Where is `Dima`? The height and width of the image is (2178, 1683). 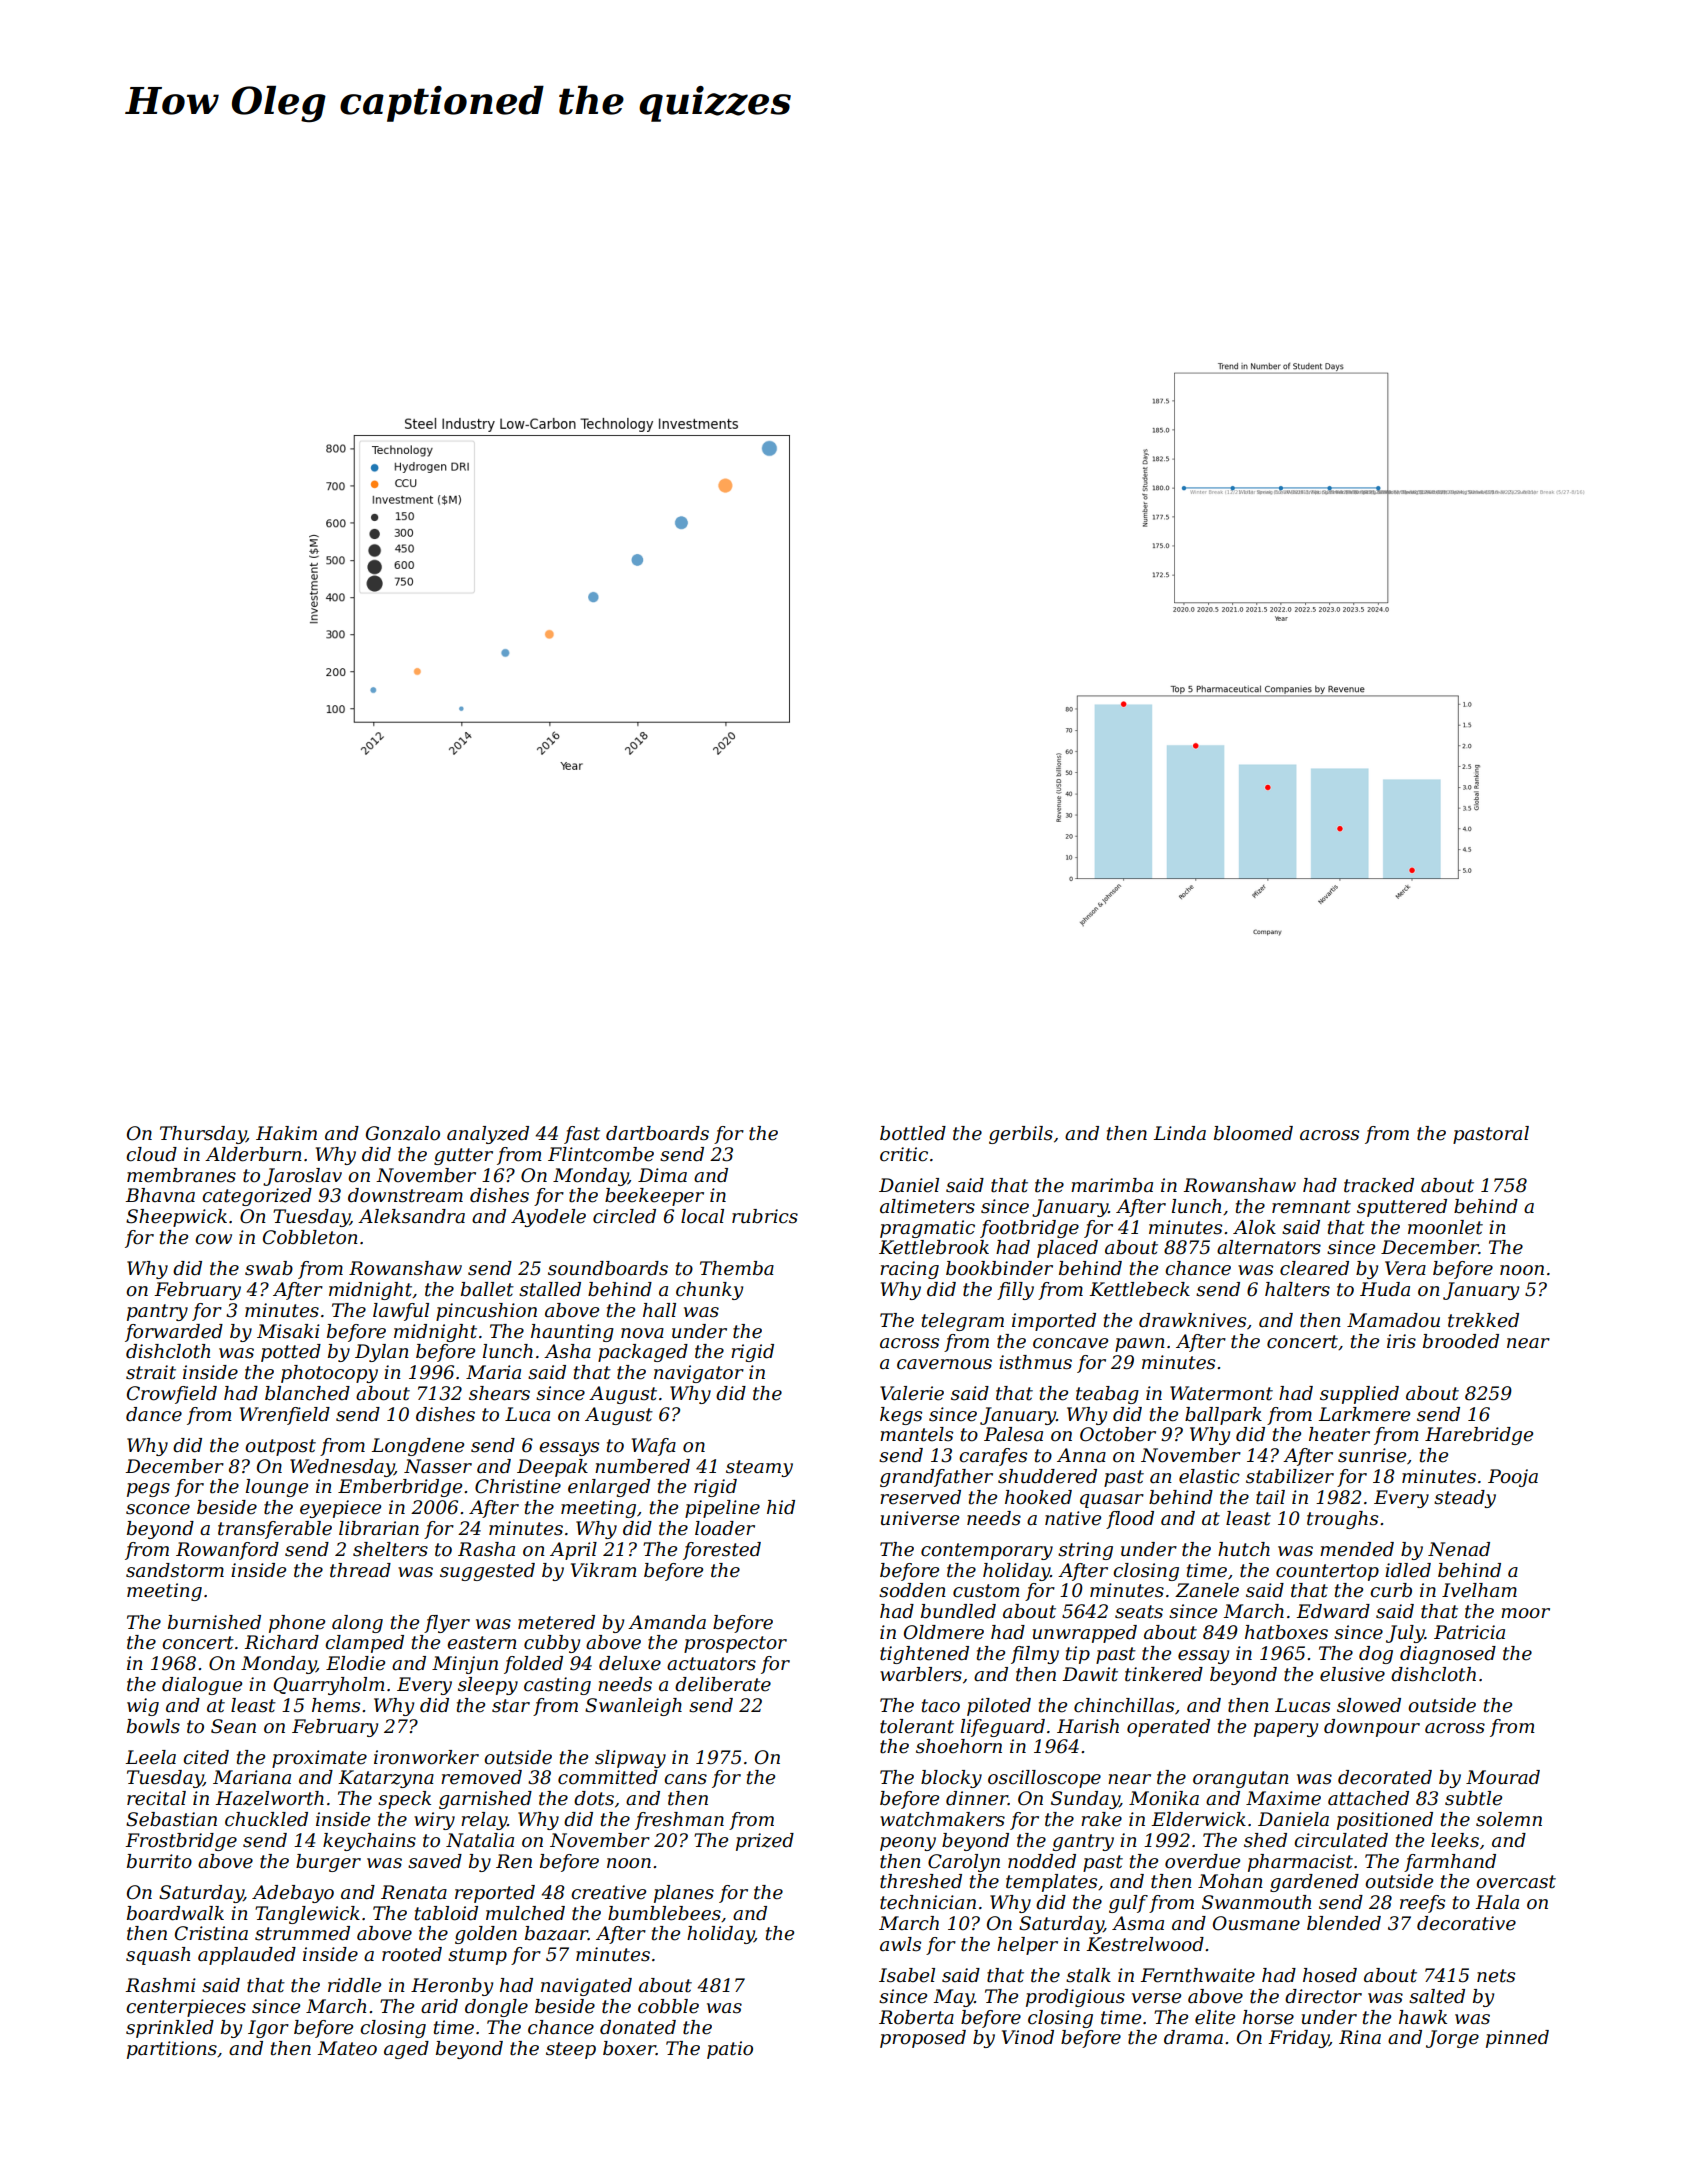
Dima is located at coordinates (662, 1175).
